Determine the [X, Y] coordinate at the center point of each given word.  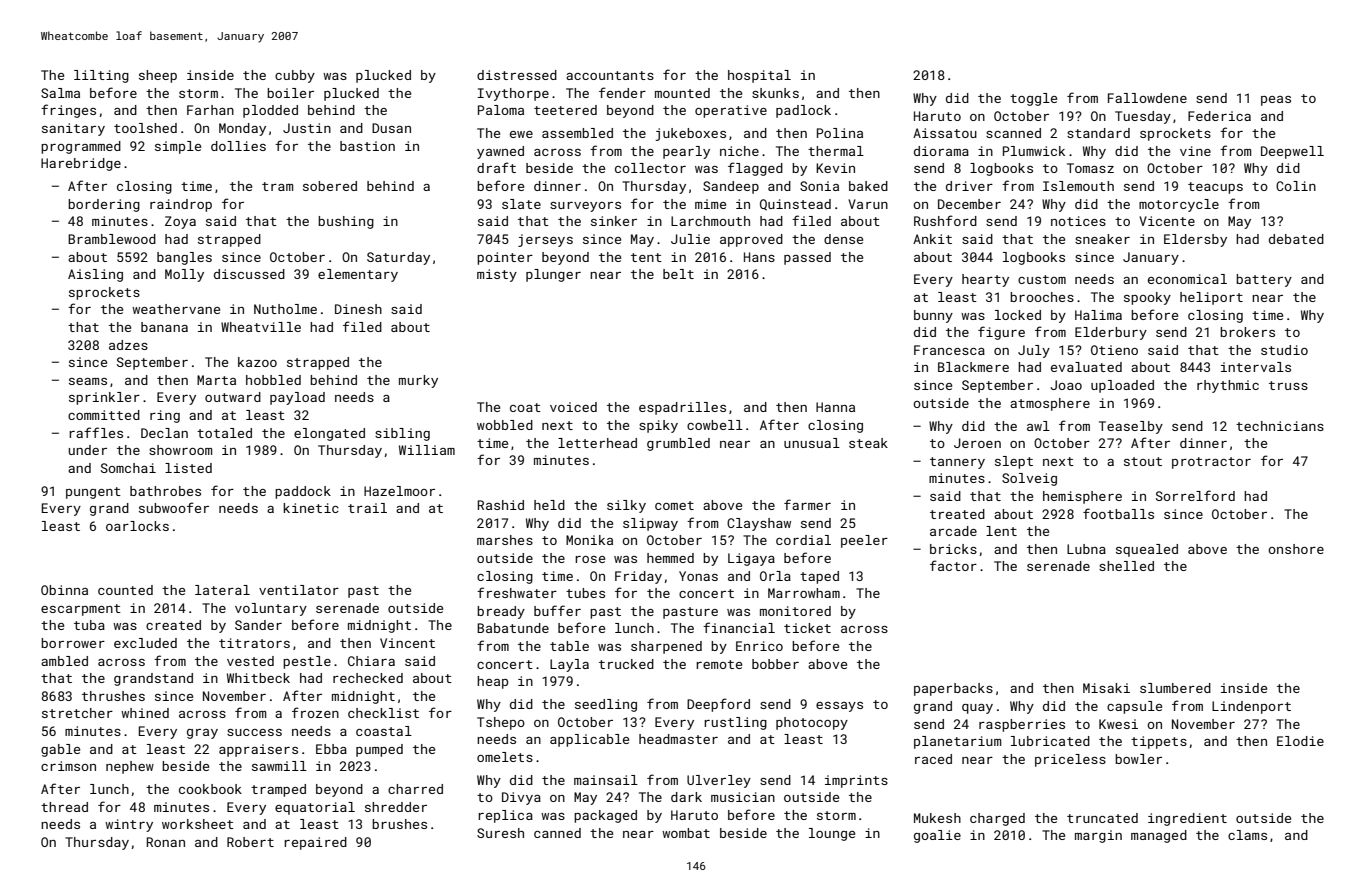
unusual [812, 443]
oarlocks [137, 526]
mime [710, 204]
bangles [184, 258]
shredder [396, 807]
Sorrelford [1195, 495]
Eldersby [1195, 240]
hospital [759, 76]
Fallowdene [1147, 98]
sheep [158, 76]
